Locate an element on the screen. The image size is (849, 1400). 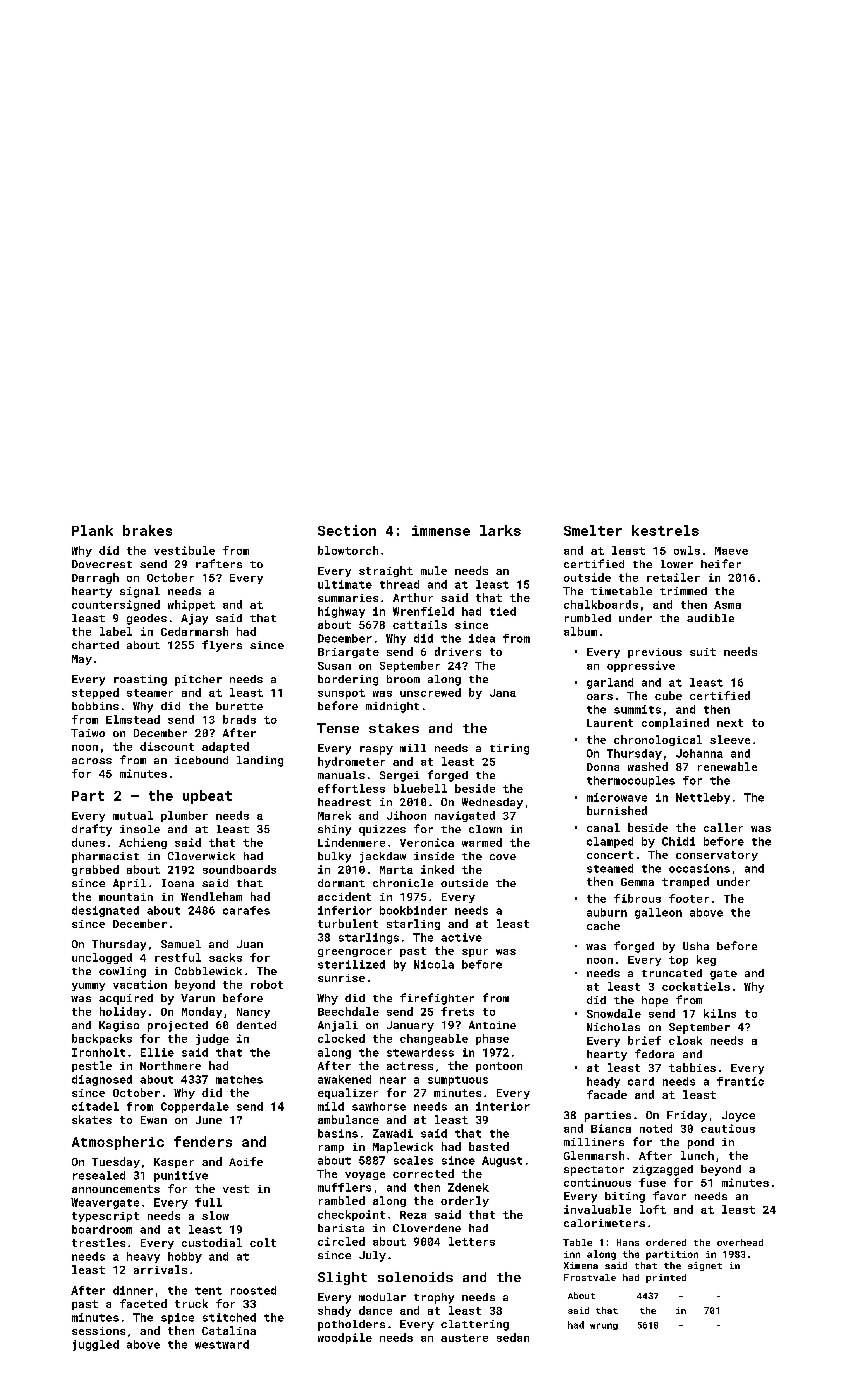
dinner is located at coordinates (133, 1290).
